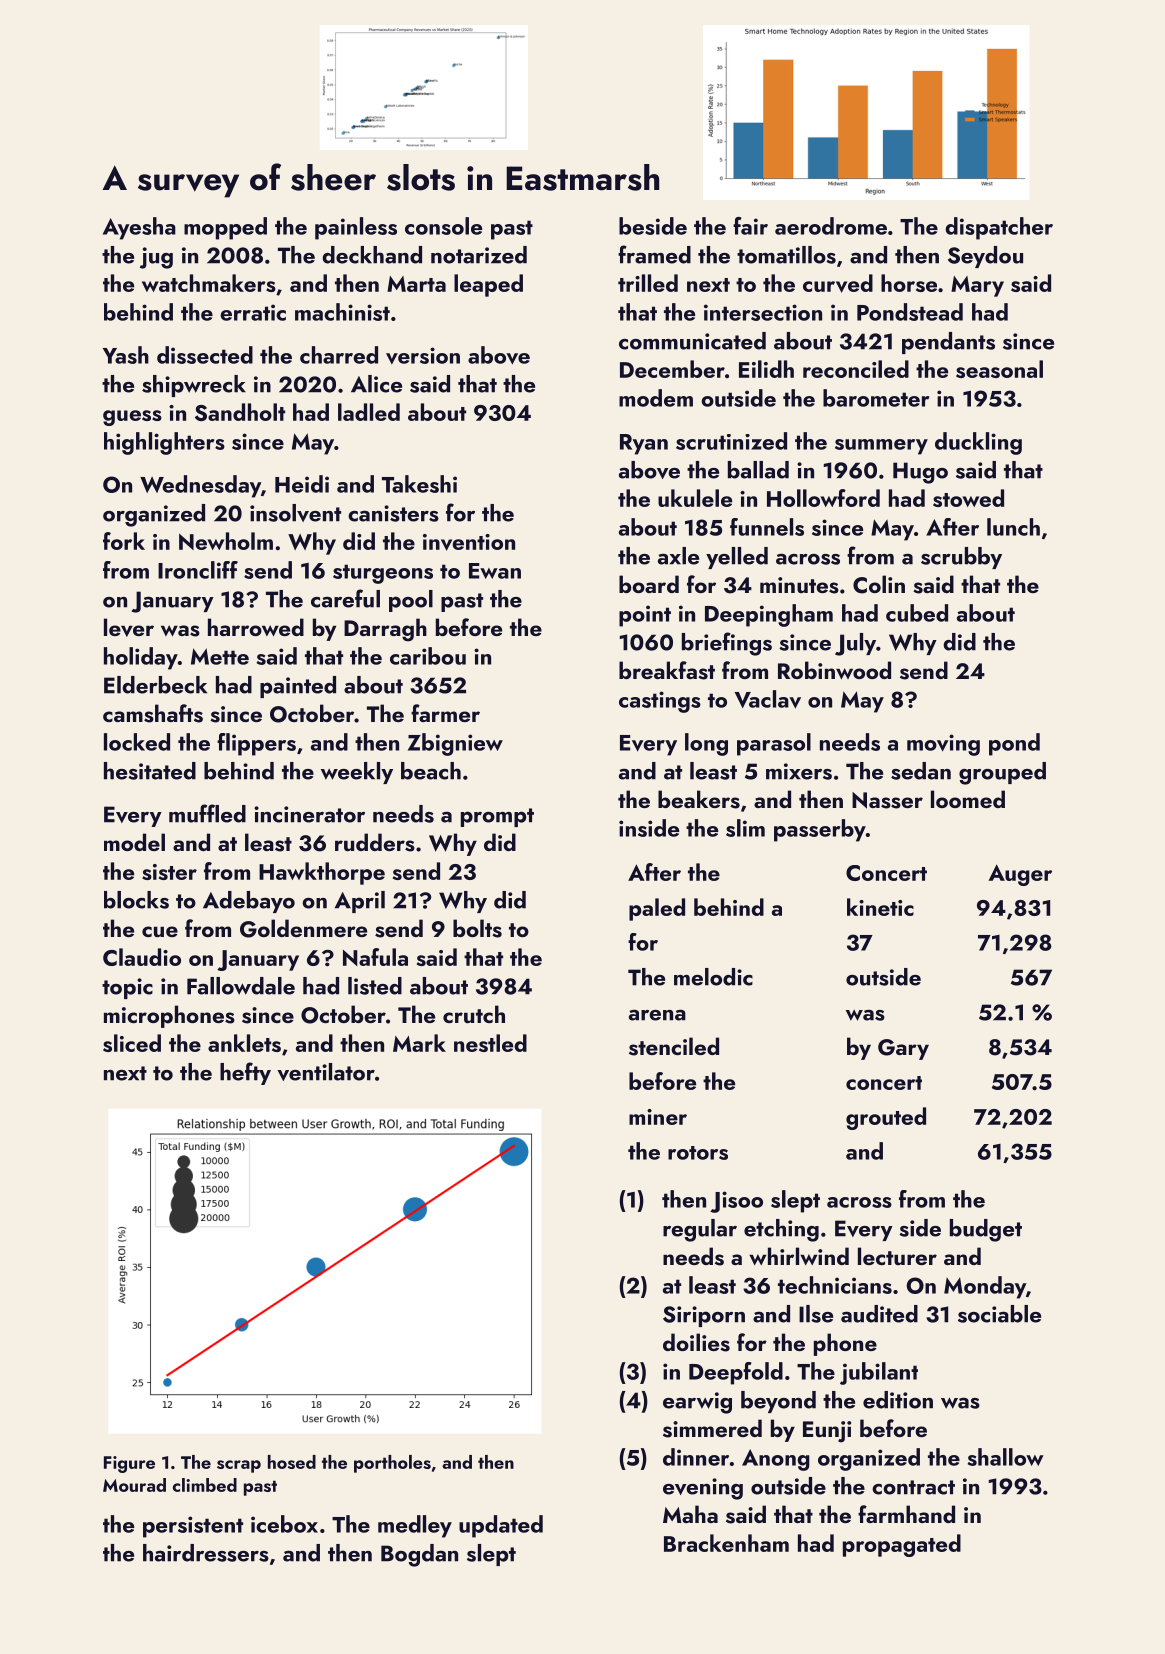  What do you see at coordinates (393, 513) in the screenshot?
I see `canisters` at bounding box center [393, 513].
